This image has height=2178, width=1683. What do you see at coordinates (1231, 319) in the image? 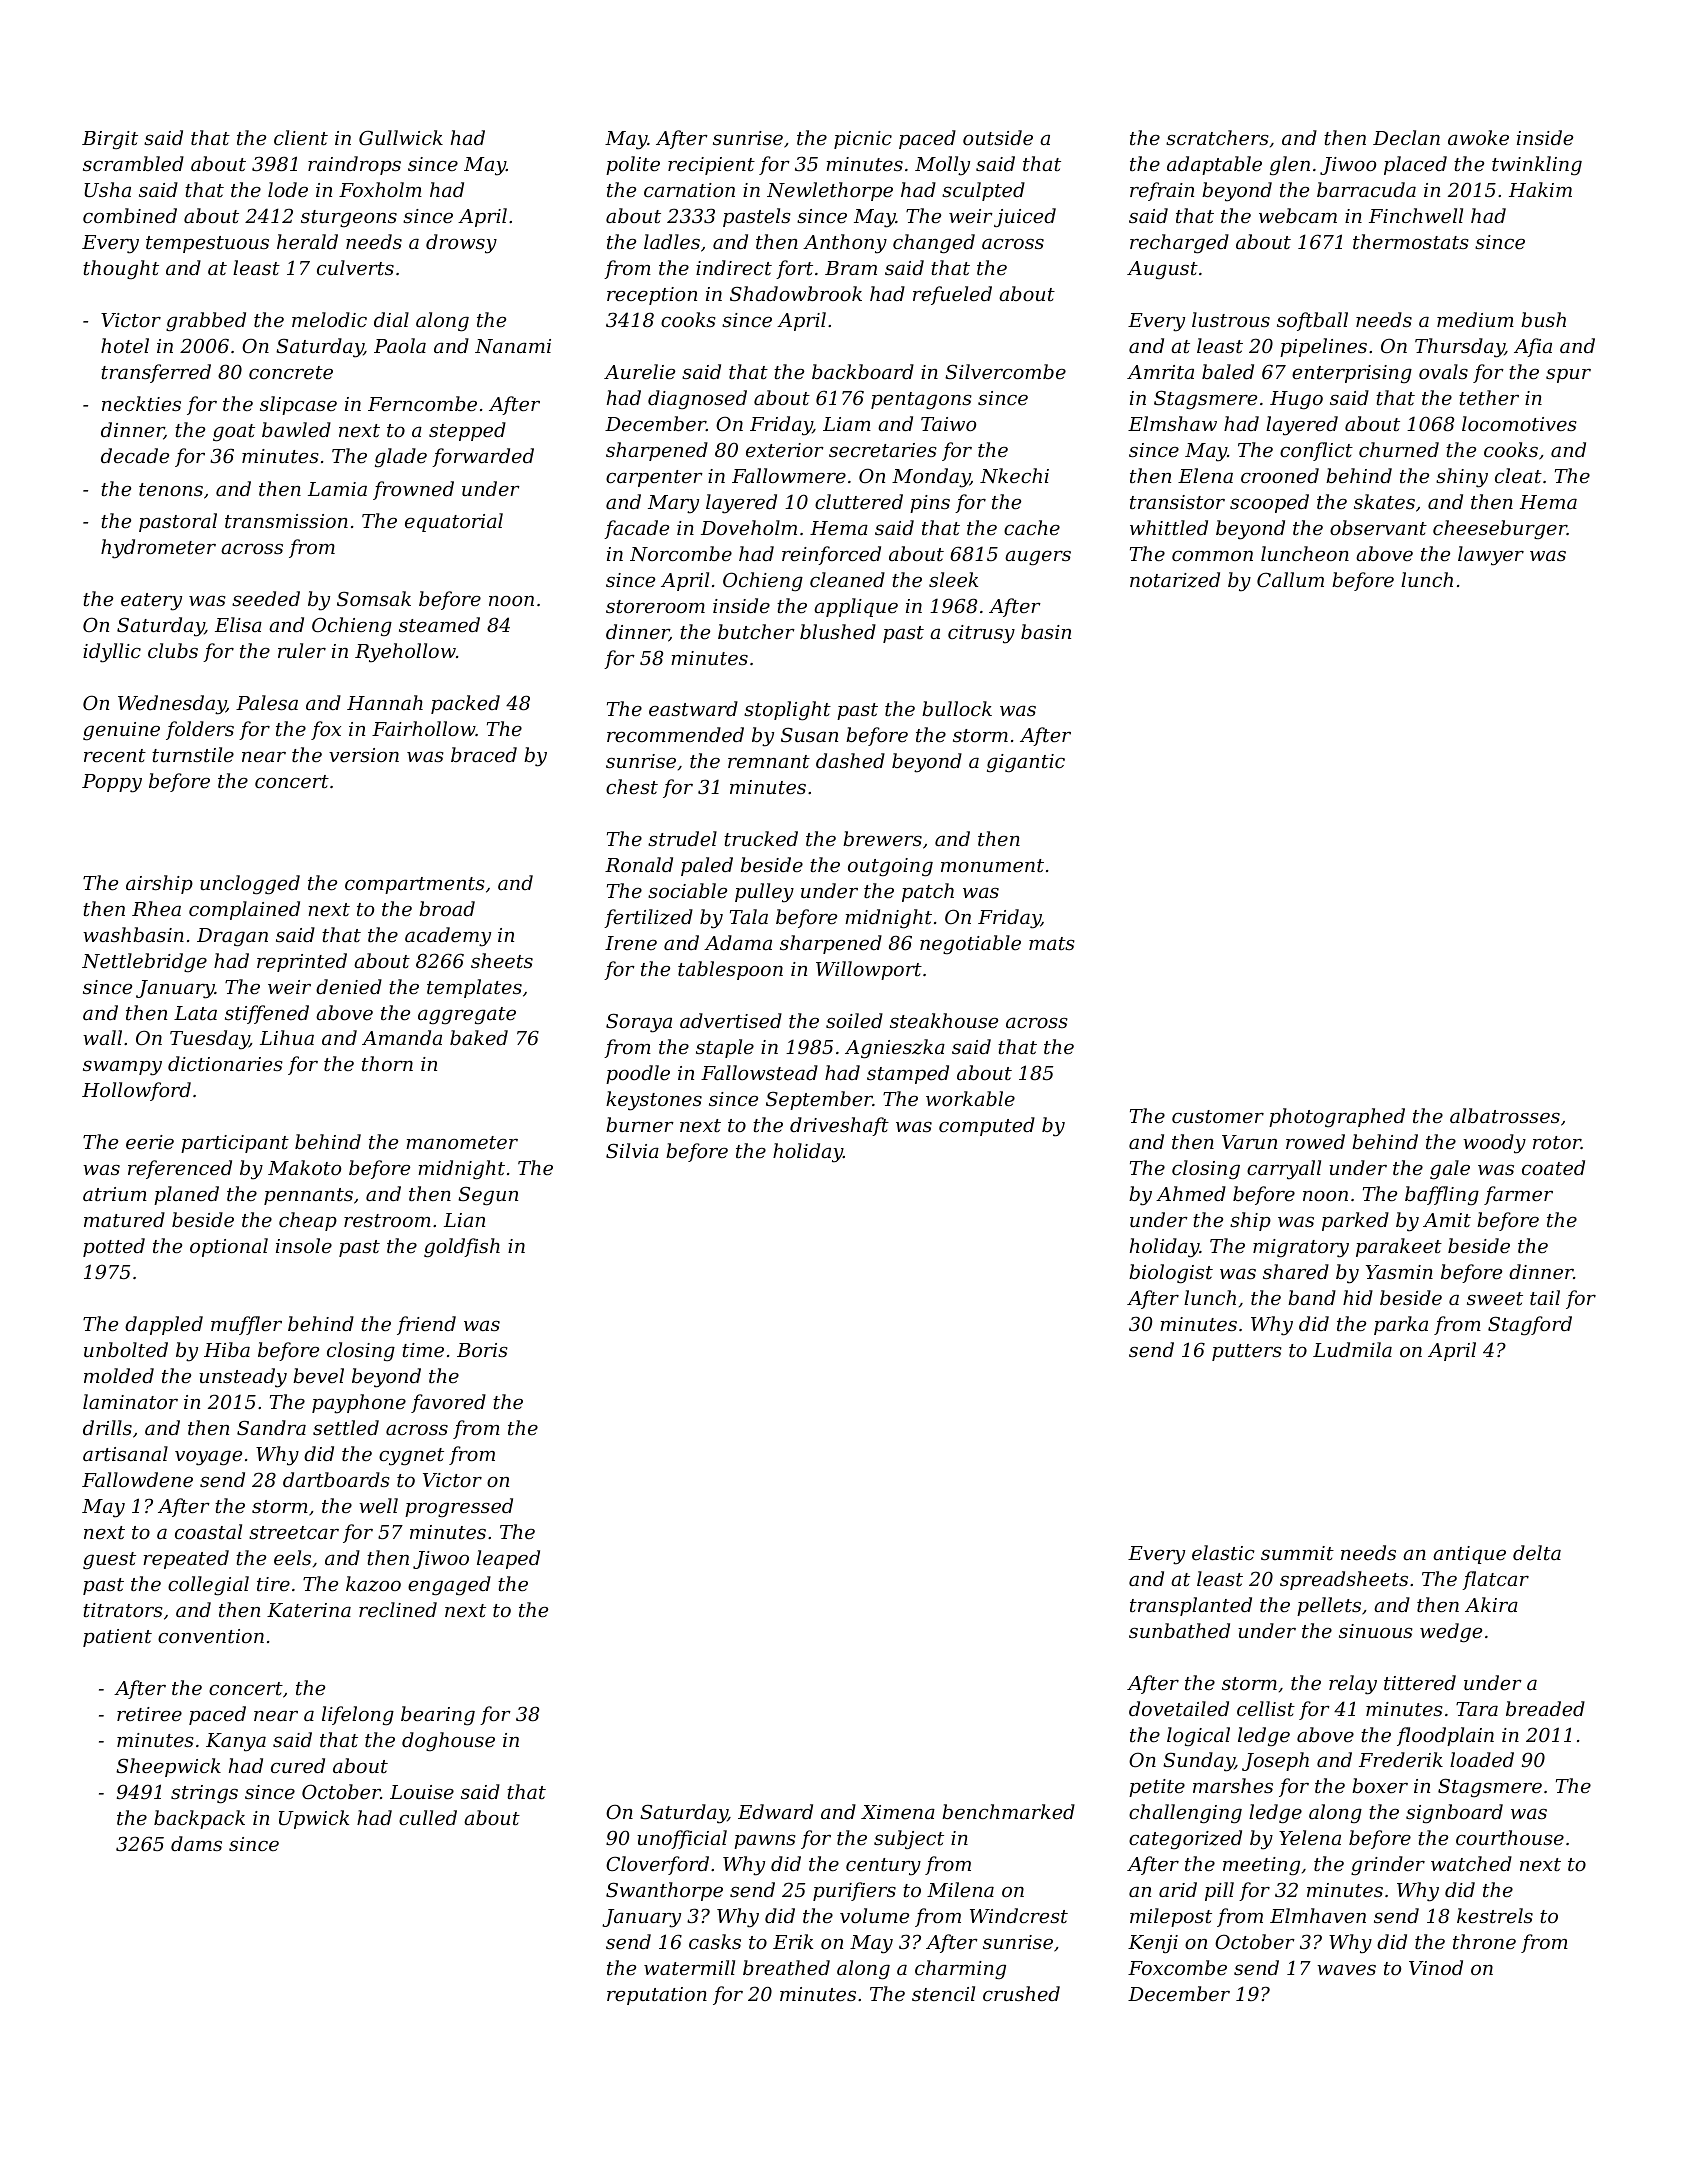
I see `lustrous` at bounding box center [1231, 319].
